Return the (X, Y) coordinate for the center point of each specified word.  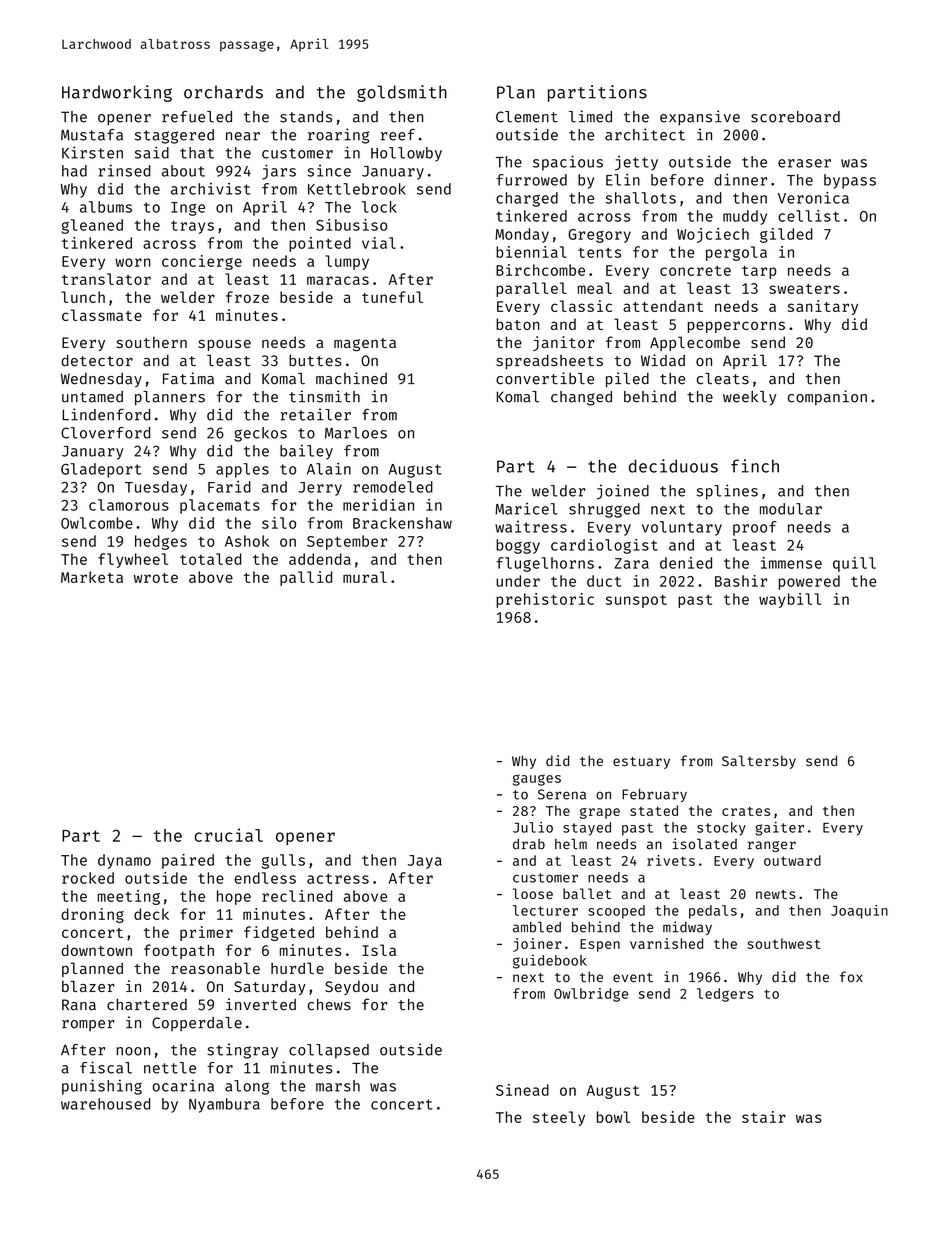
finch (755, 466)
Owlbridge (591, 995)
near (243, 136)
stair (764, 1117)
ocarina (183, 1085)
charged (527, 199)
